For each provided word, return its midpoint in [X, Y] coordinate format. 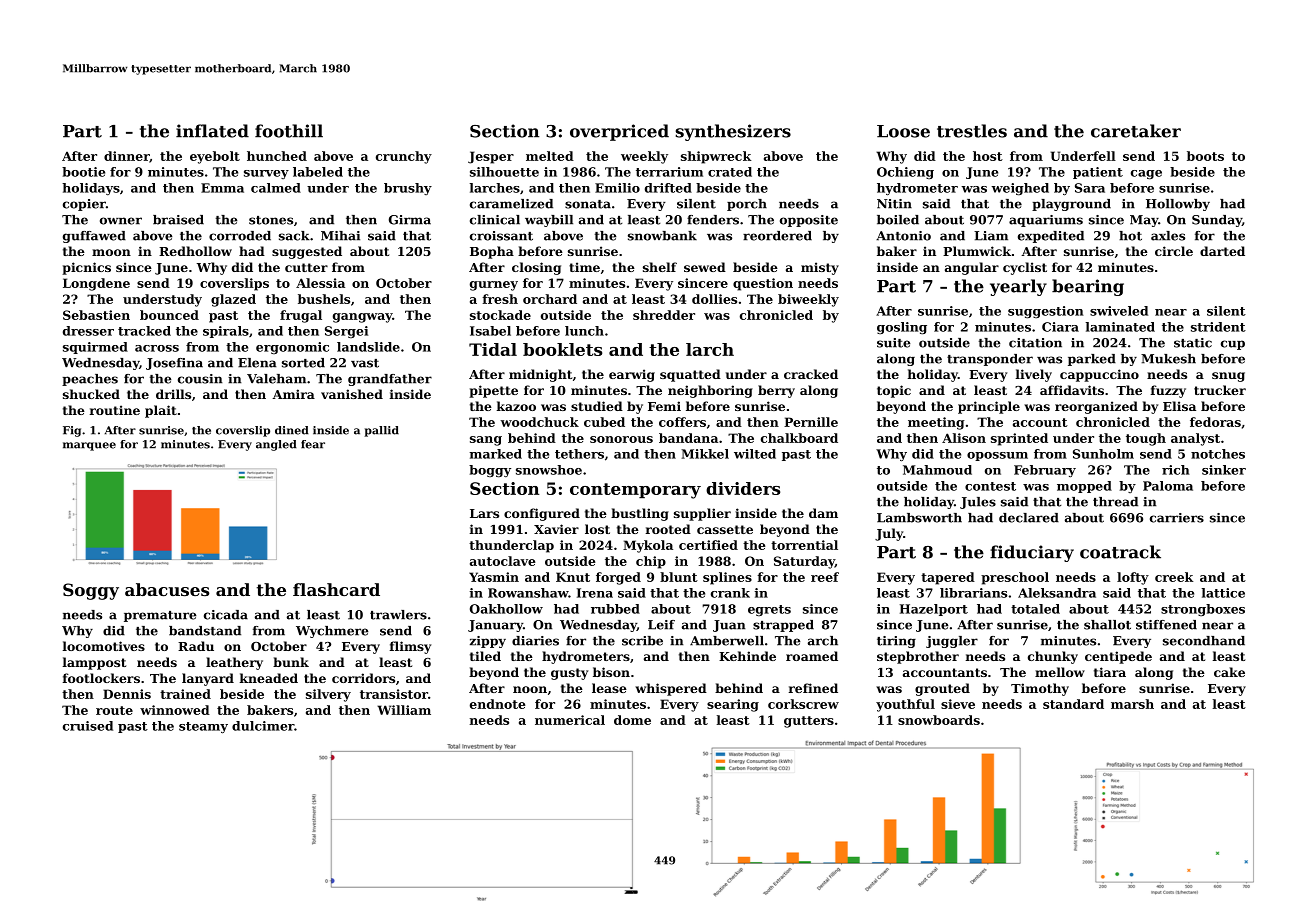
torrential [804, 545]
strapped [783, 626]
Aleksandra [1057, 593]
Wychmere [332, 632]
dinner [127, 157]
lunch [584, 331]
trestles [972, 131]
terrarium [669, 172]
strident [1218, 327]
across [157, 348]
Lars [484, 513]
